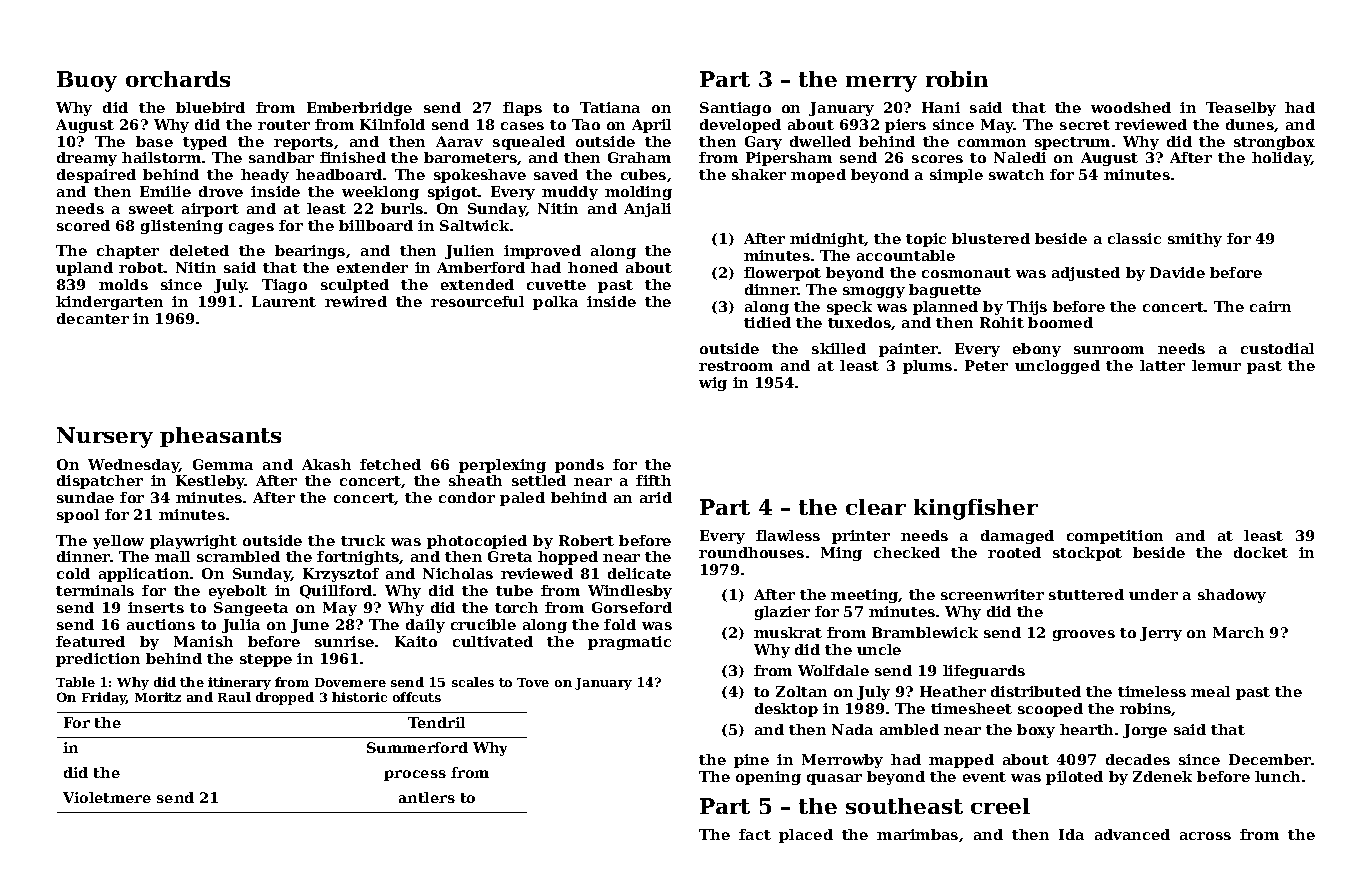  Describe the element at coordinates (87, 159) in the screenshot. I see `dreamy` at that location.
